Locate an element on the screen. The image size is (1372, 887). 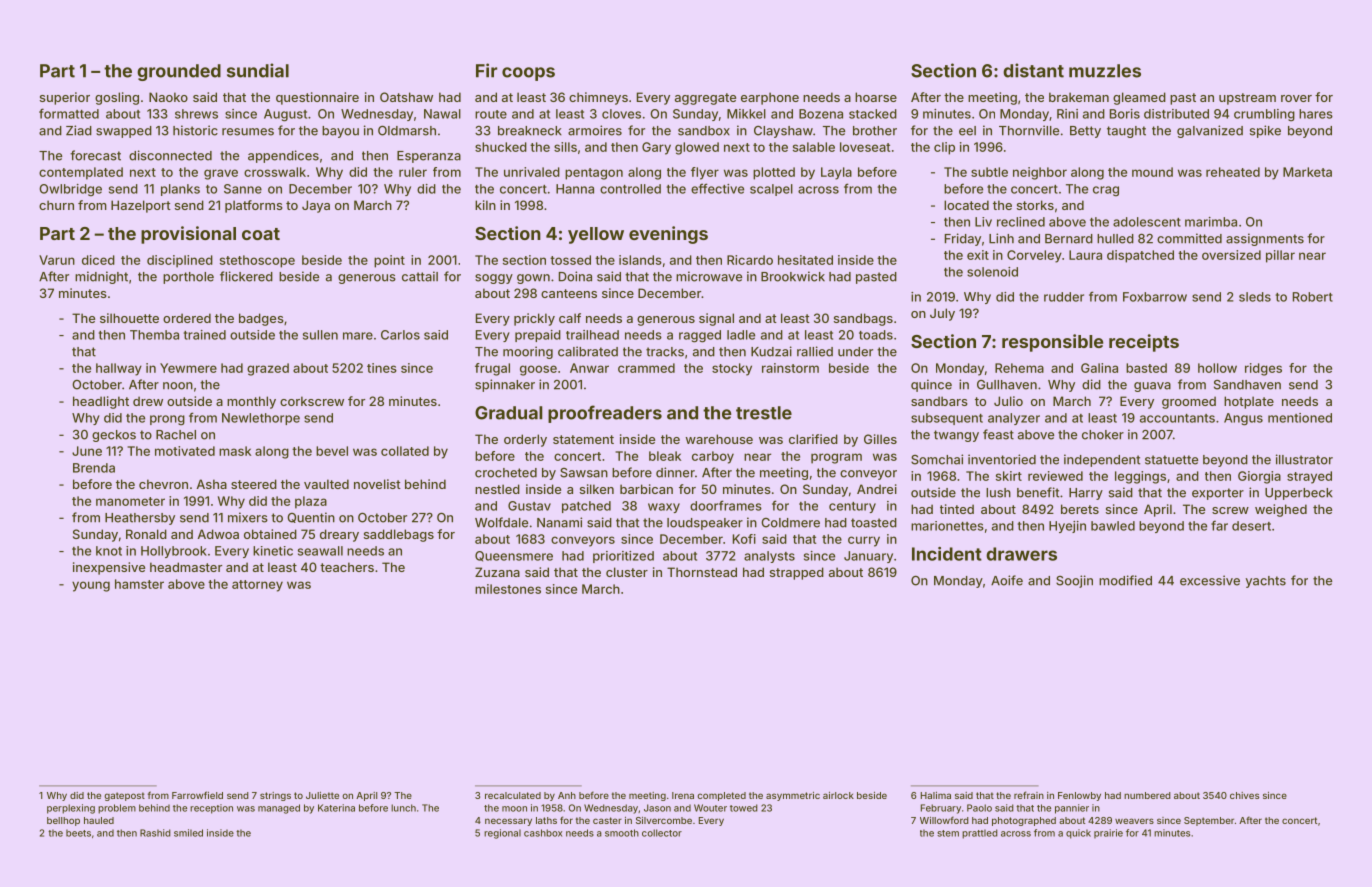
Newlethorpe is located at coordinates (261, 419).
